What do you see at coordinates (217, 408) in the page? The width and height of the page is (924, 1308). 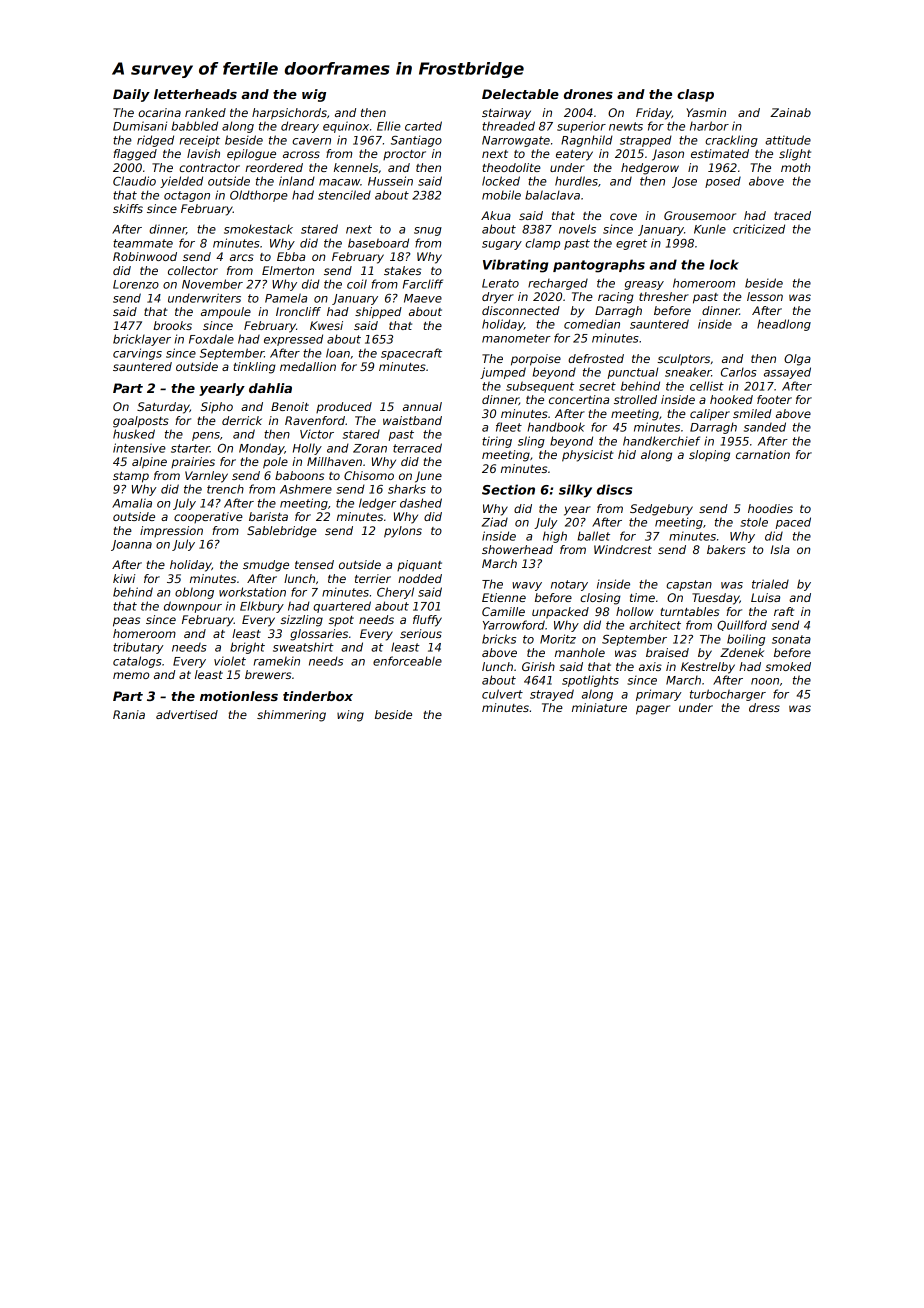 I see `Sipho` at bounding box center [217, 408].
